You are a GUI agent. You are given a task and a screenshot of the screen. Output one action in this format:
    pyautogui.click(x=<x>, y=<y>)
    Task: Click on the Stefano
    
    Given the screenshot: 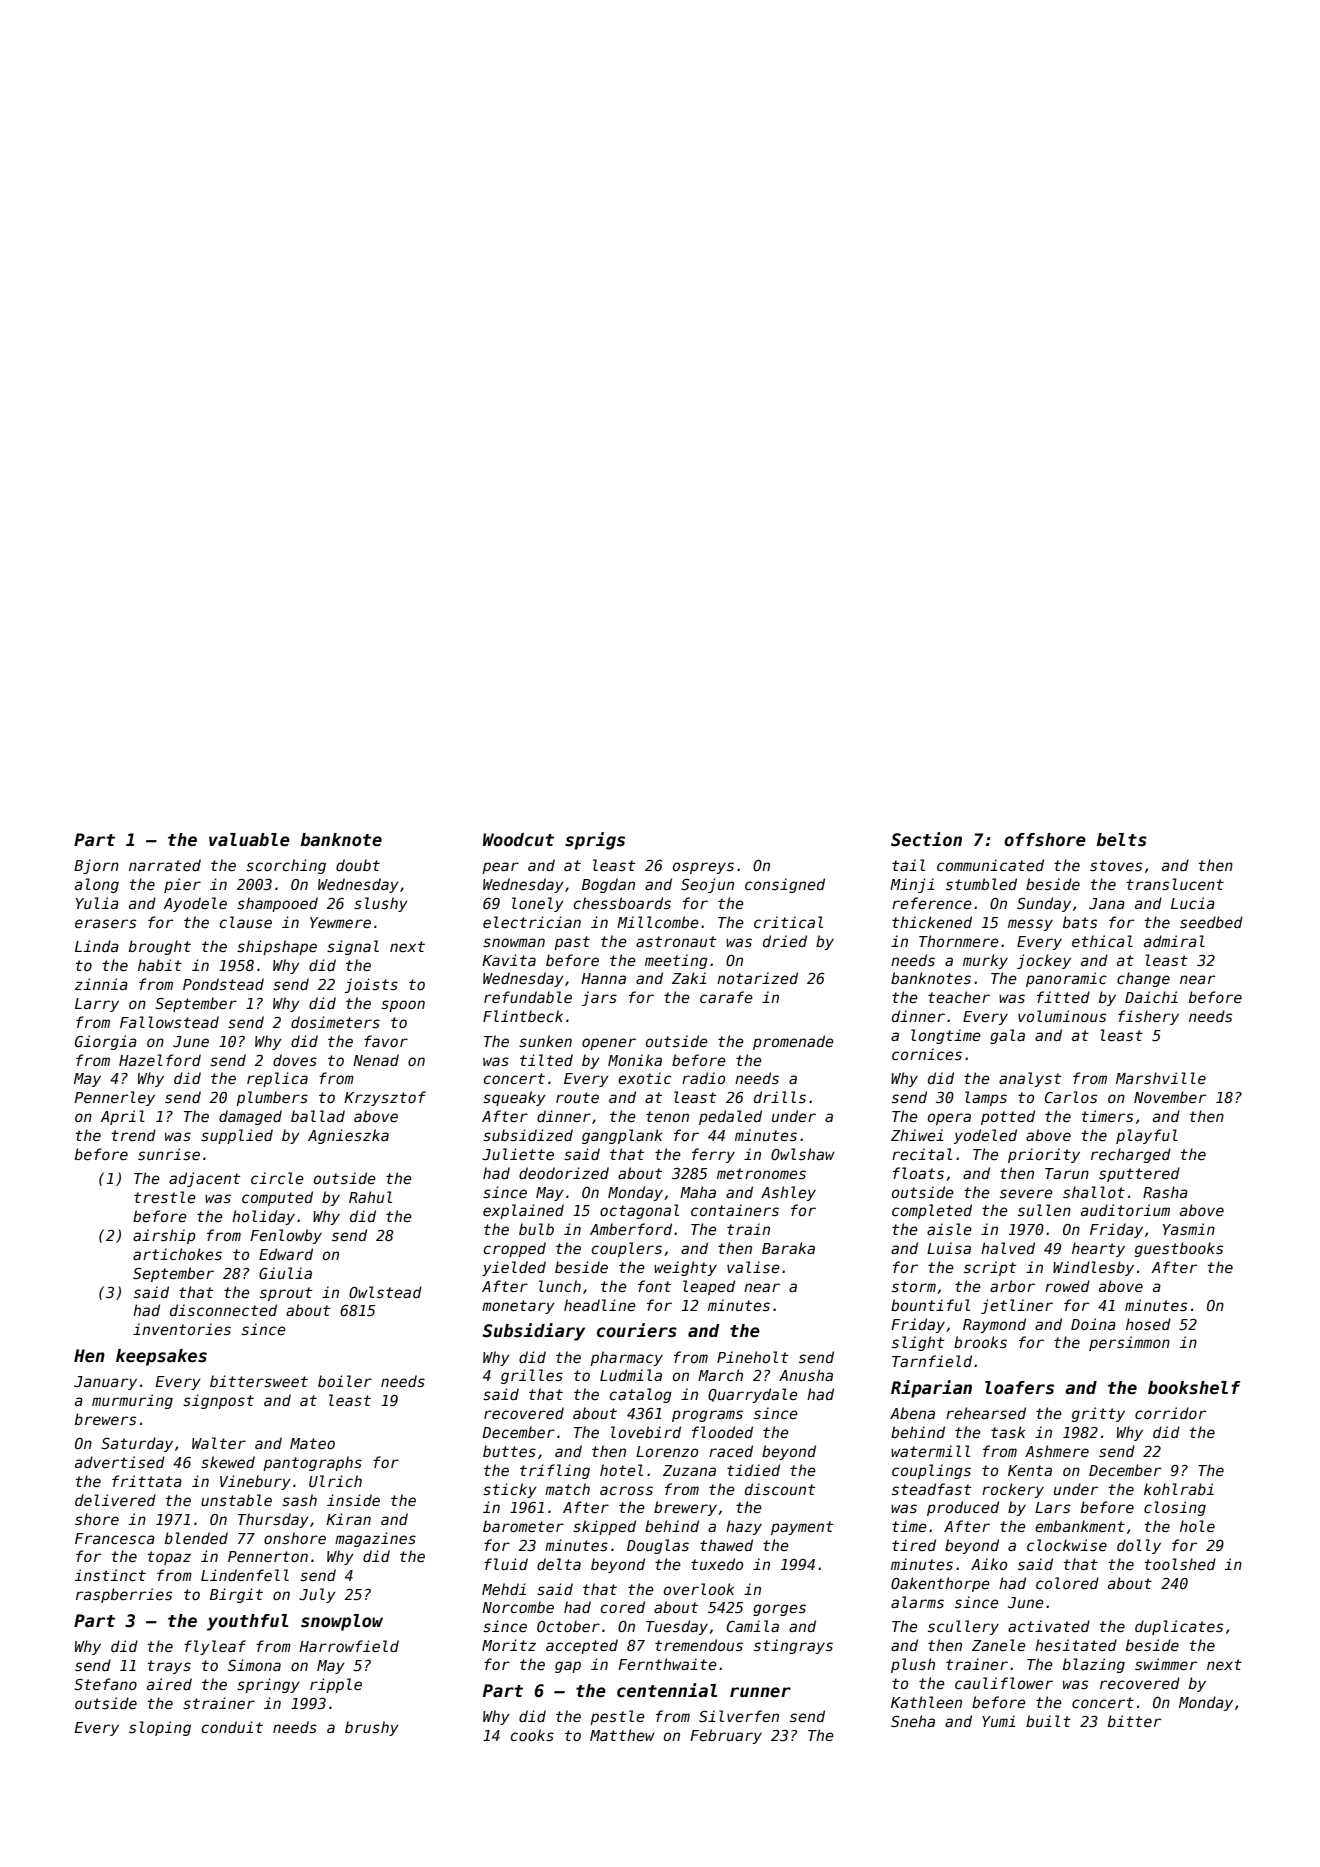 What is the action you would take?
    pyautogui.click(x=105, y=1684)
